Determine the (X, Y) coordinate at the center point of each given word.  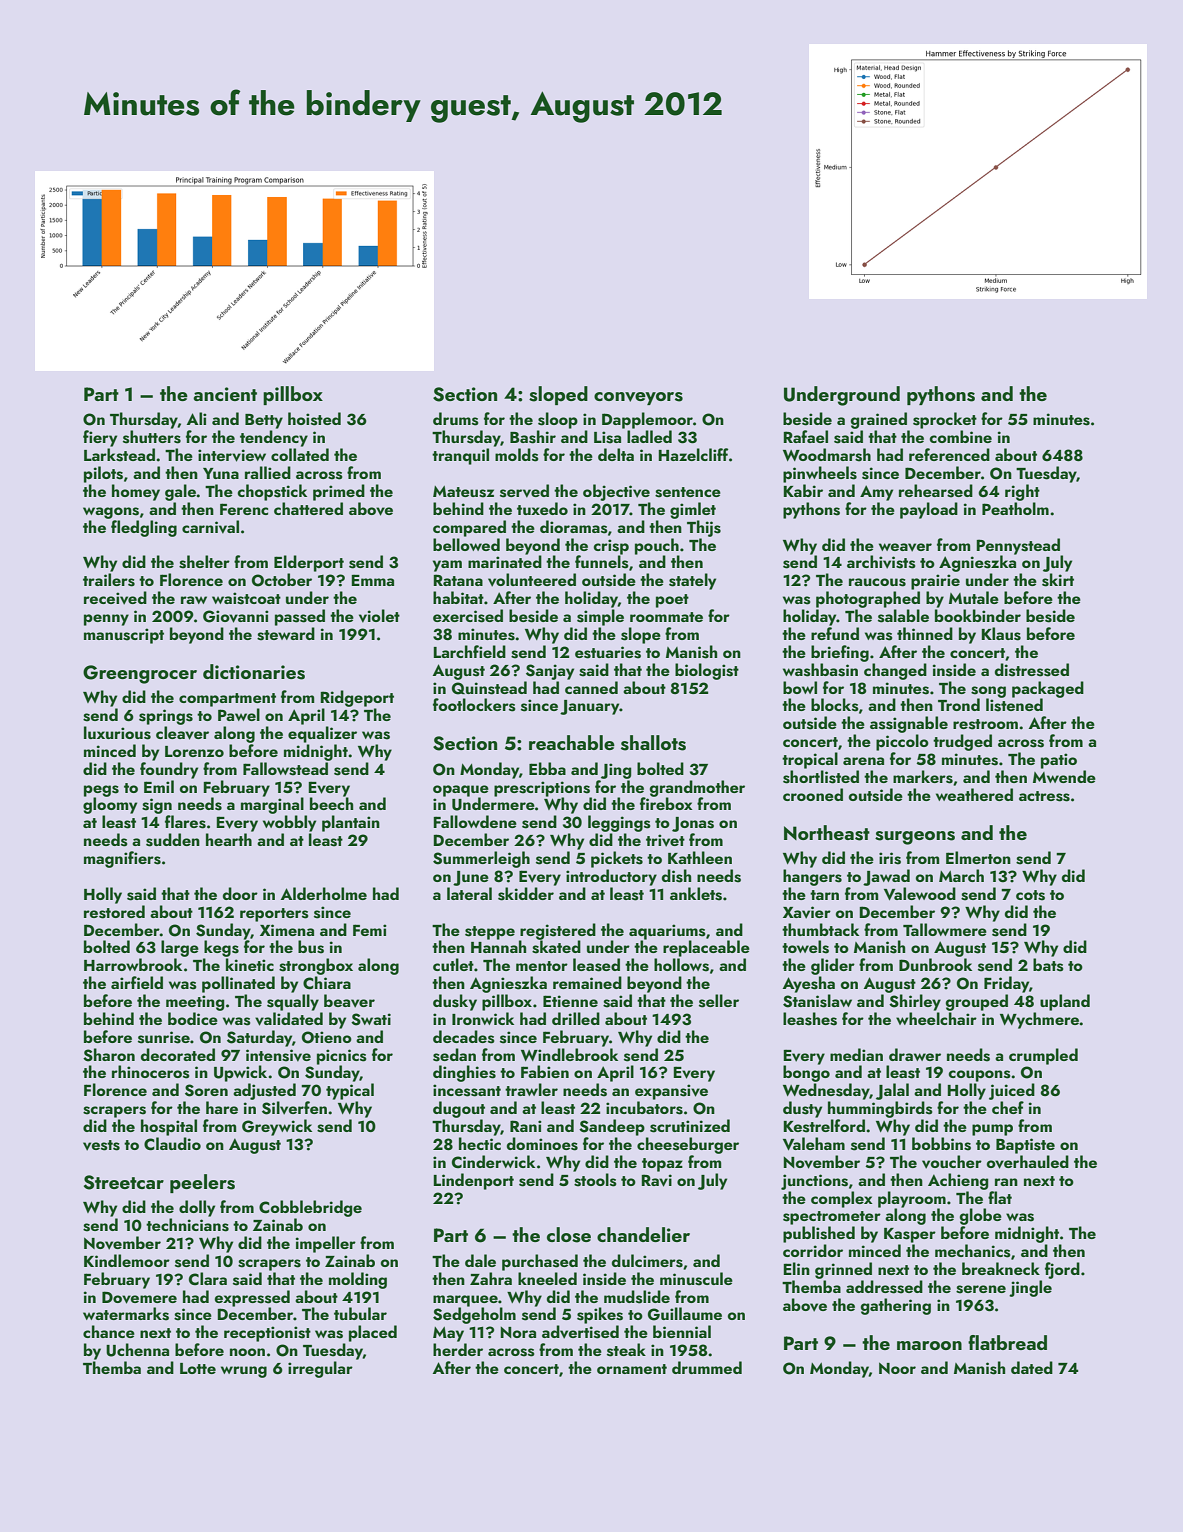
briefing (840, 653)
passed (300, 617)
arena (863, 761)
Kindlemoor (127, 1260)
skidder (526, 894)
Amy (876, 493)
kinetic (250, 964)
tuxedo (542, 508)
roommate (666, 617)
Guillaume (685, 1314)
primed (339, 492)
